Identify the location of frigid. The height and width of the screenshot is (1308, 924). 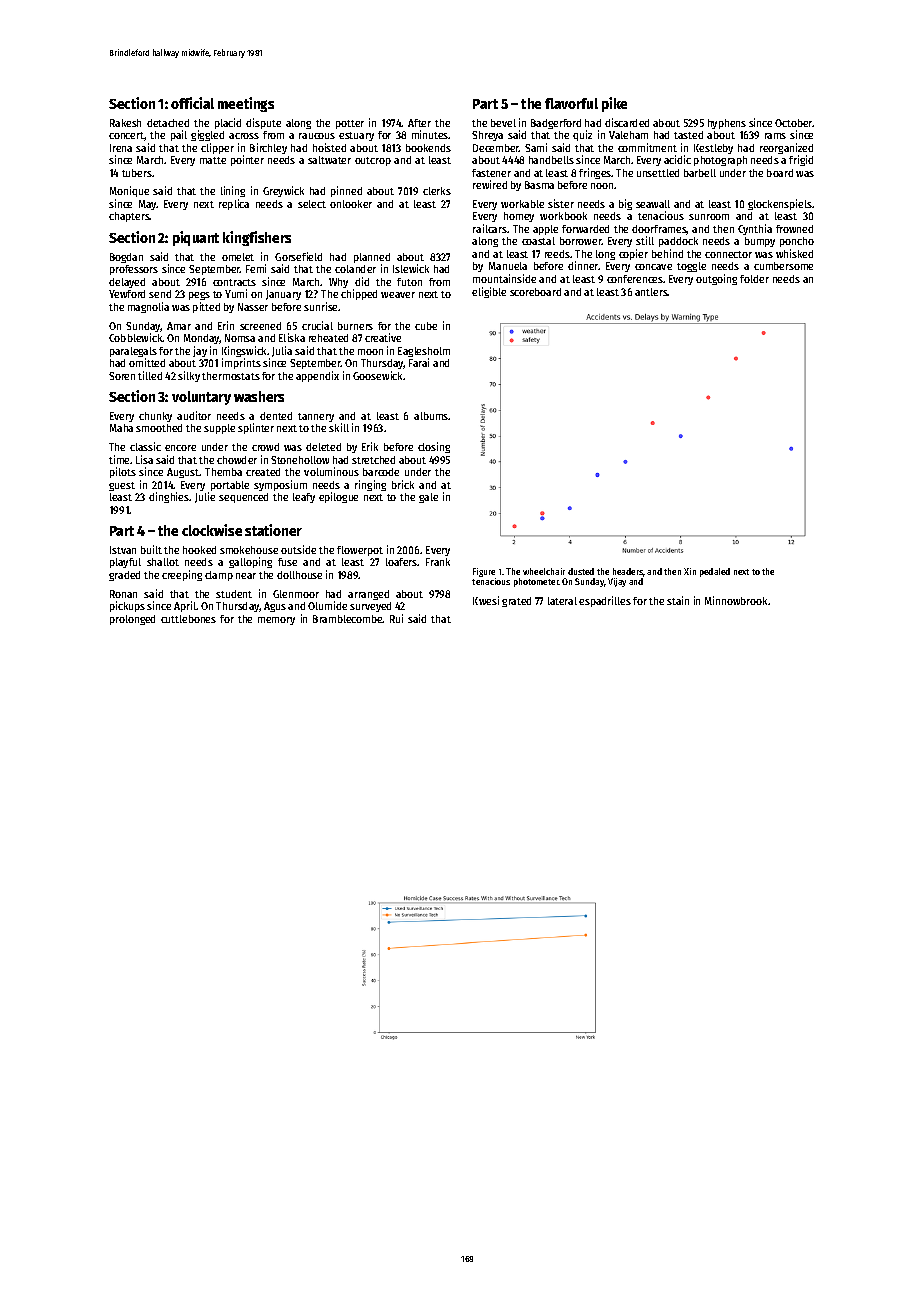
(801, 160).
